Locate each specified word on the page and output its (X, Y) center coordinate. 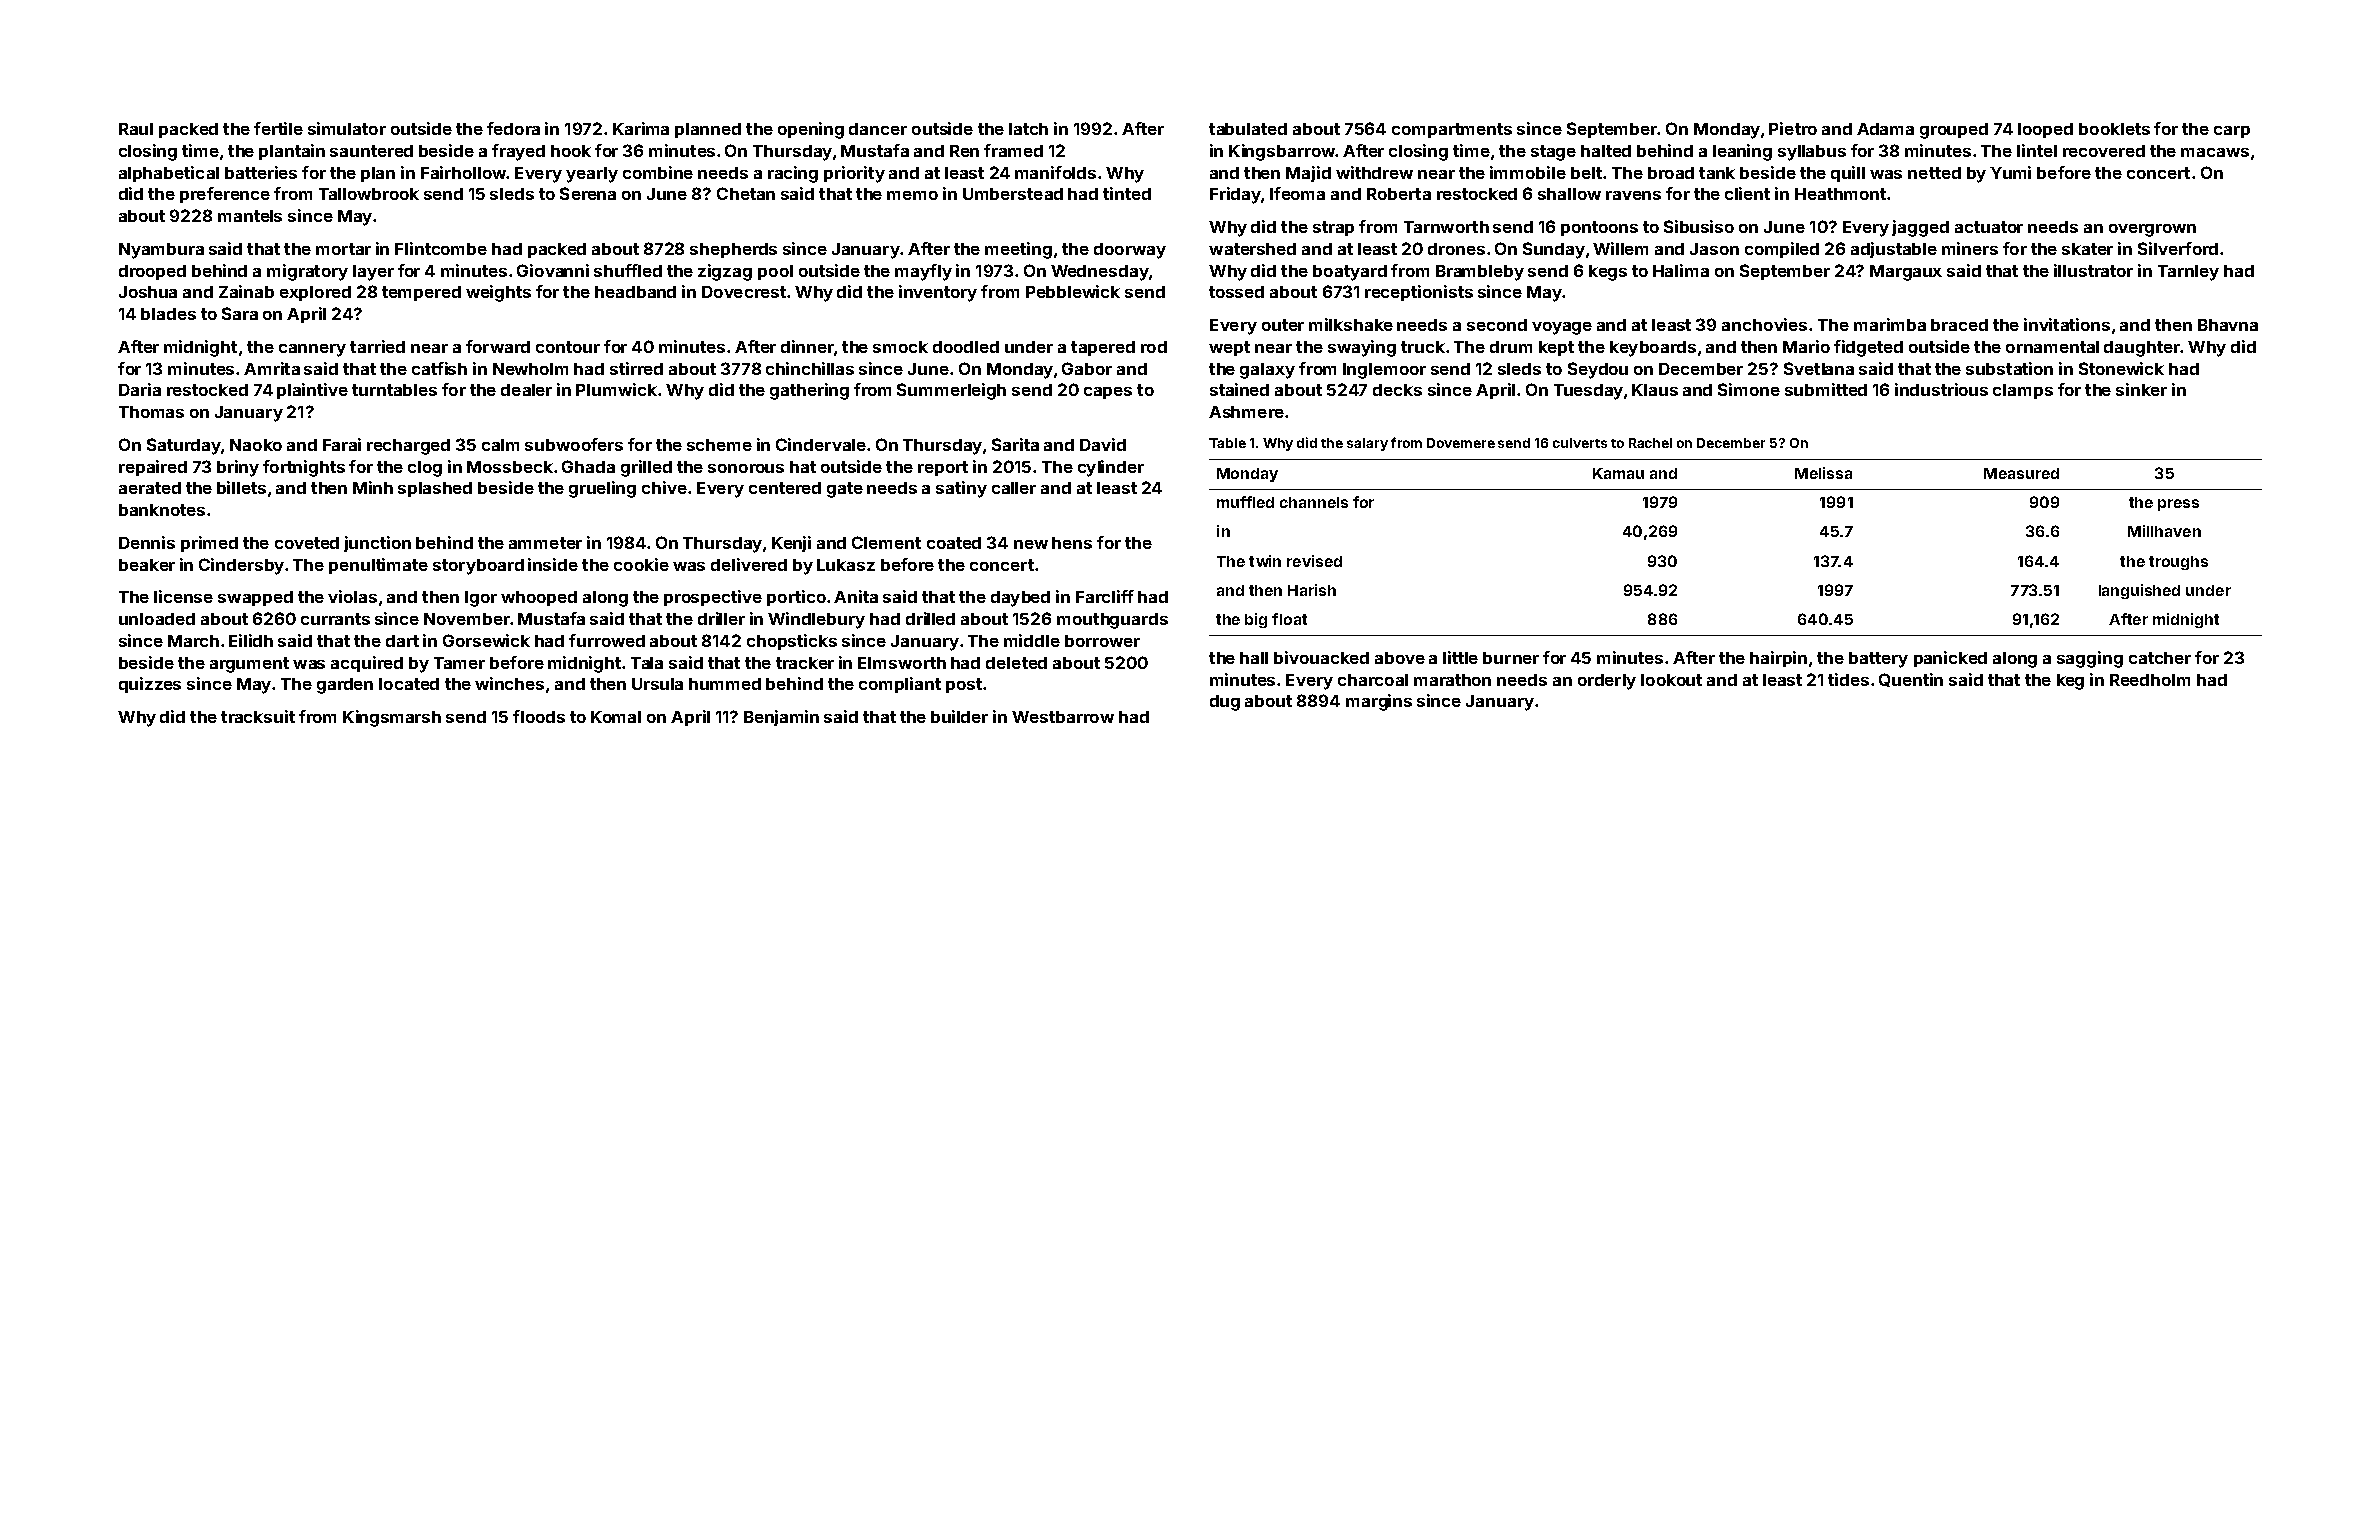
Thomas (151, 412)
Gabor (1087, 368)
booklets (2114, 129)
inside (553, 564)
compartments (1452, 130)
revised (1314, 561)
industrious (1941, 389)
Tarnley (2188, 273)
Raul (136, 129)
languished (2139, 591)
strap (1333, 228)
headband (635, 292)
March (193, 641)
